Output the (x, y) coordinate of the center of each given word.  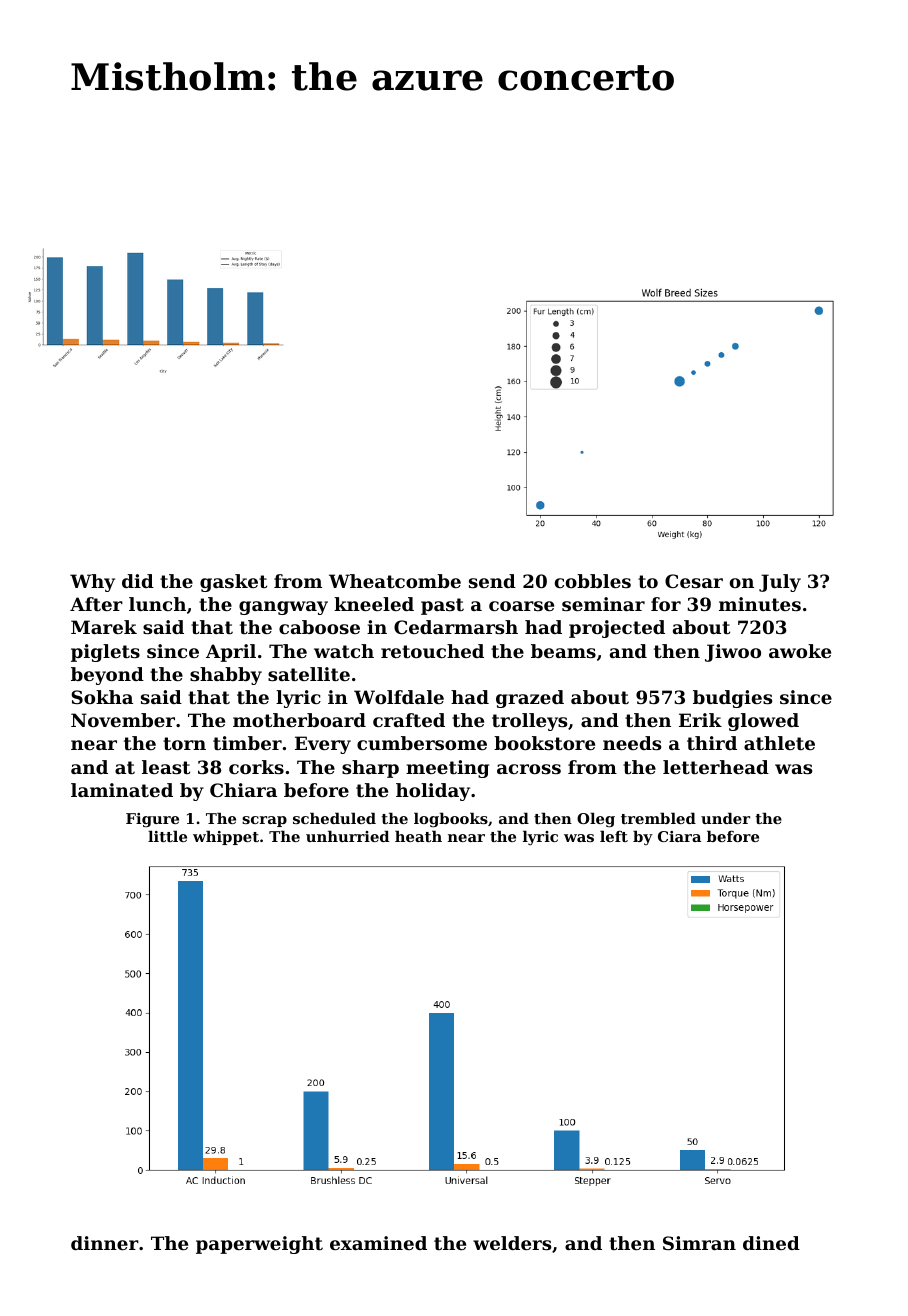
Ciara (679, 836)
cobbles (593, 581)
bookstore (544, 743)
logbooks (451, 820)
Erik (700, 720)
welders (512, 1243)
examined (378, 1243)
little (167, 836)
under (725, 818)
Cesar (694, 581)
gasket (233, 583)
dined (771, 1243)
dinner (105, 1243)
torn (184, 743)
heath (418, 836)
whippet (226, 837)
